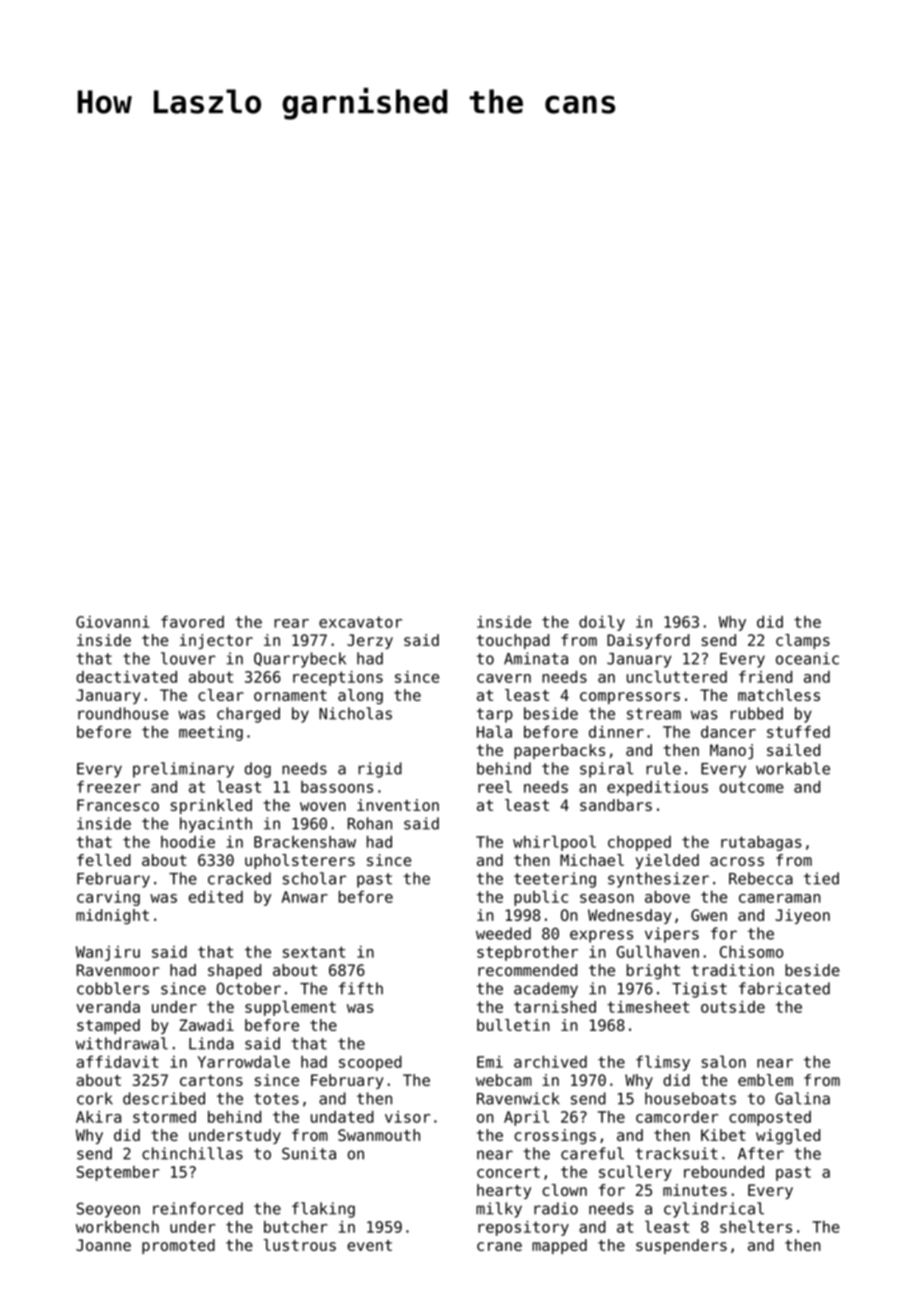 This page has width=924, height=1308. Describe the element at coordinates (657, 788) in the page. I see `expeditious` at that location.
